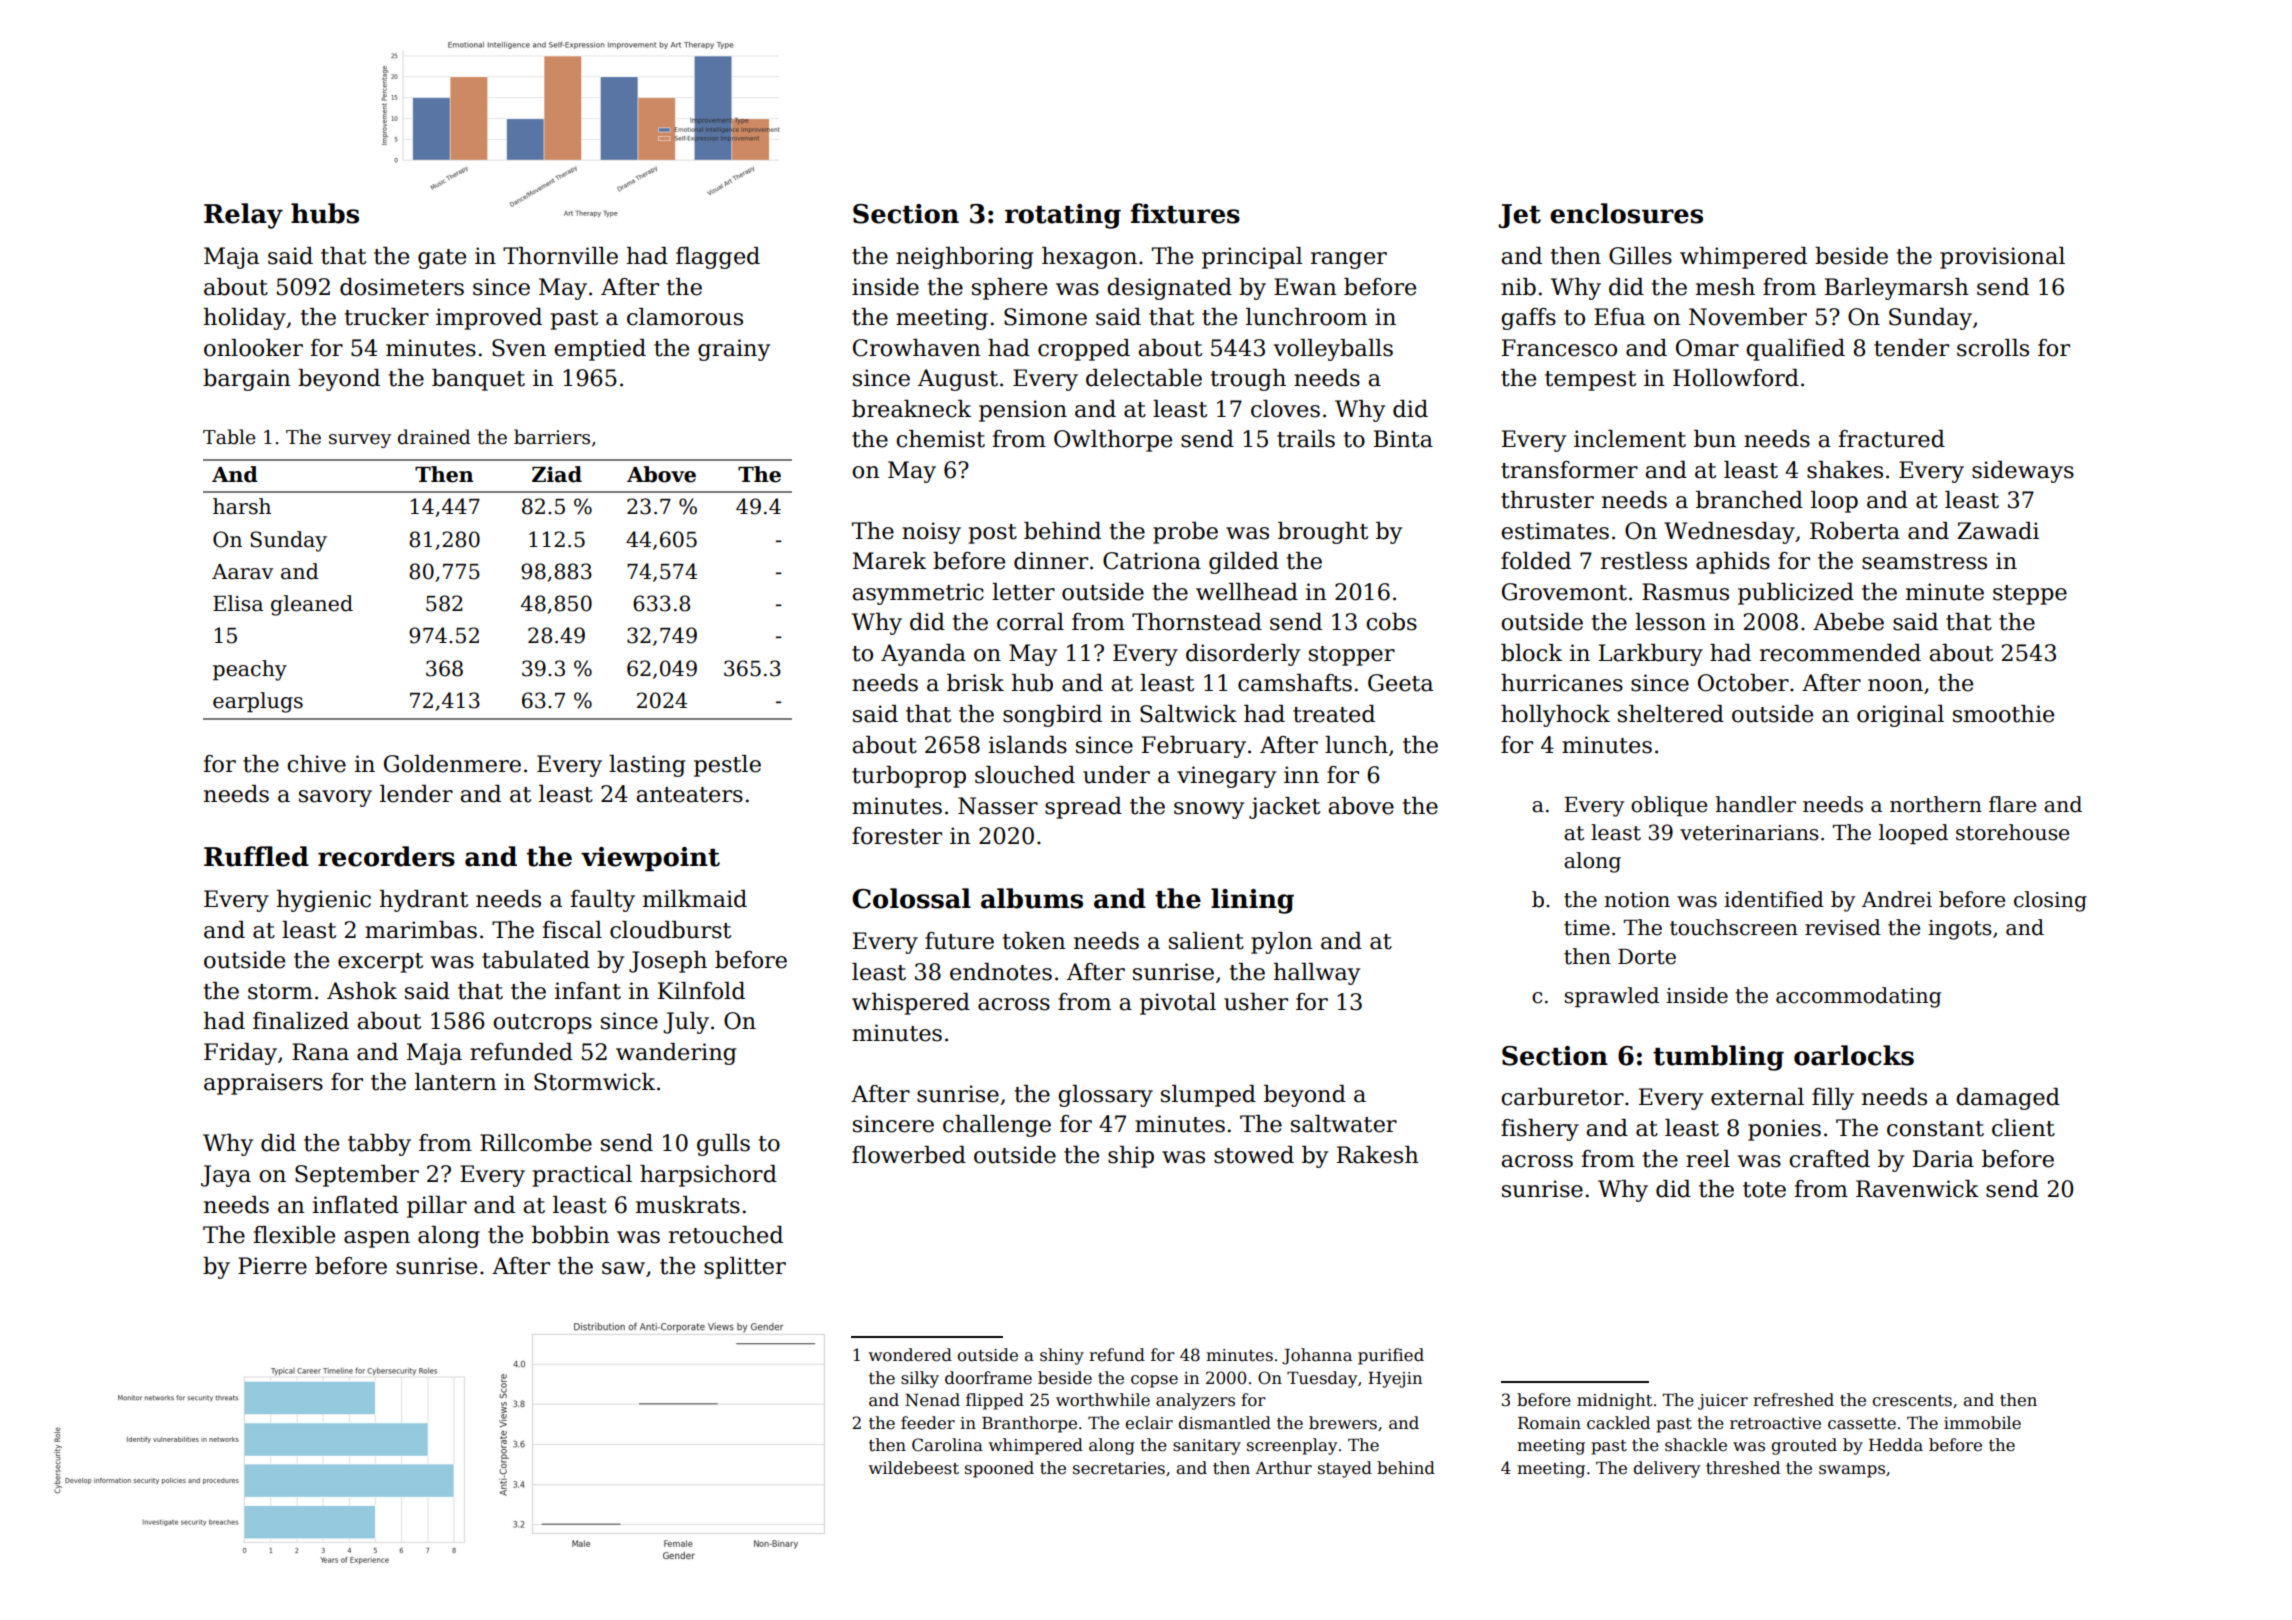  Describe the element at coordinates (1917, 1189) in the screenshot. I see `Ravenwick` at that location.
